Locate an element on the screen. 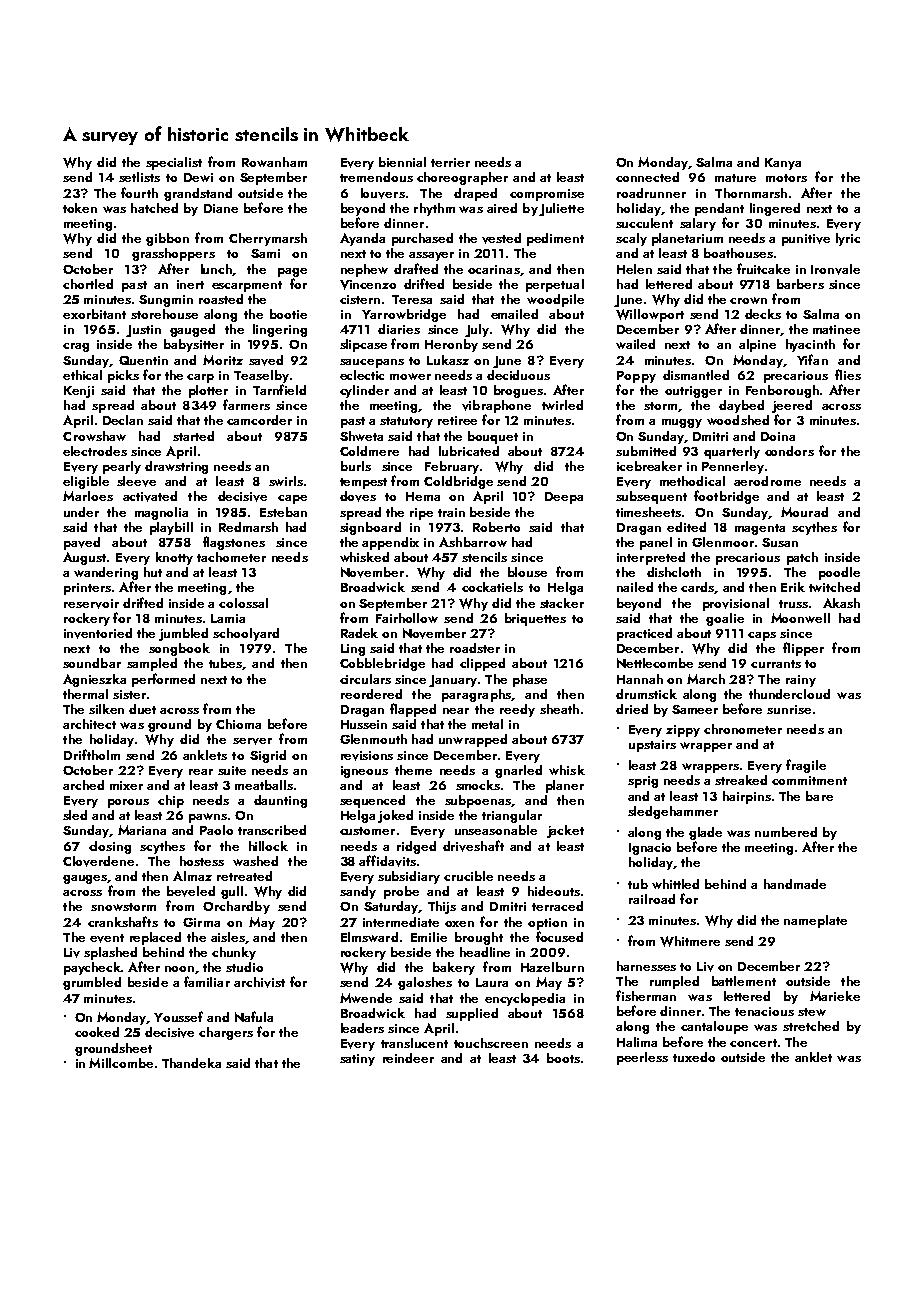  biennial is located at coordinates (402, 162).
